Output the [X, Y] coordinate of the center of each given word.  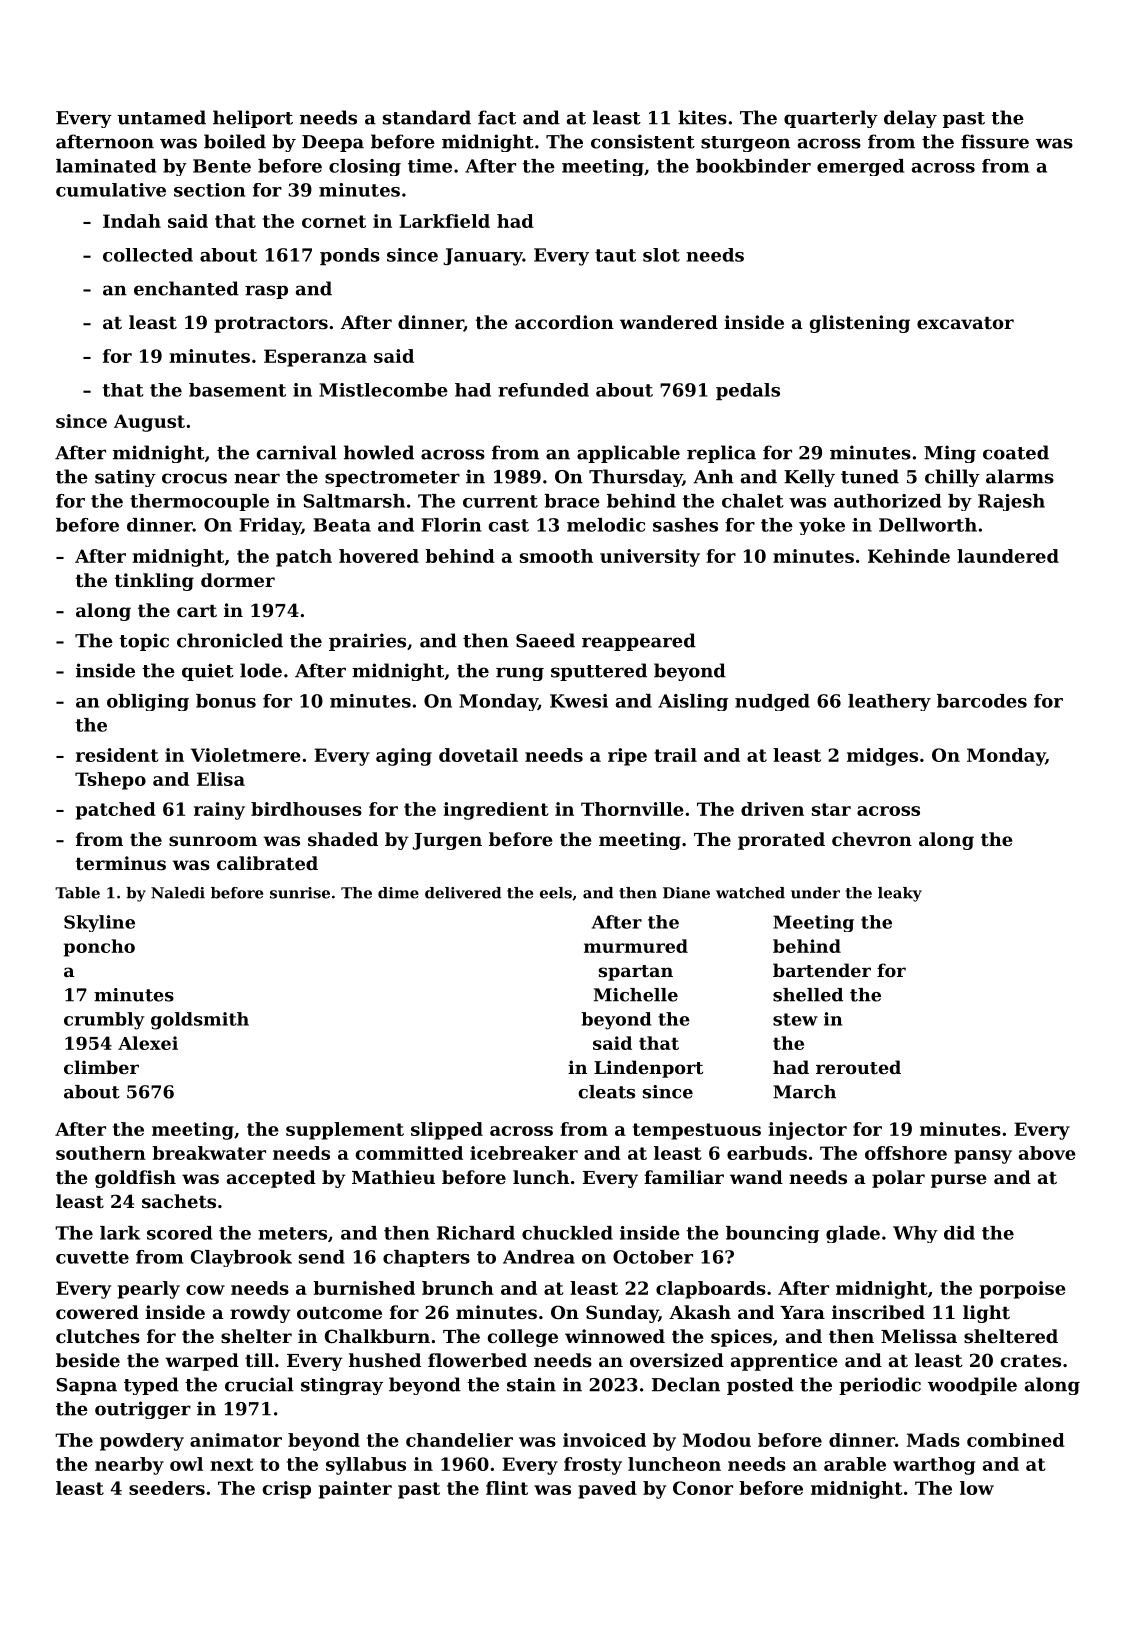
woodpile [972, 1386]
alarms [1020, 476]
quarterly [831, 119]
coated [1016, 452]
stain [531, 1384]
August [149, 423]
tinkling [154, 582]
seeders [167, 1488]
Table [77, 893]
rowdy [260, 1314]
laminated [106, 166]
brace [572, 501]
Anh [713, 476]
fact [497, 117]
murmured [636, 946]
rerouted [858, 1067]
